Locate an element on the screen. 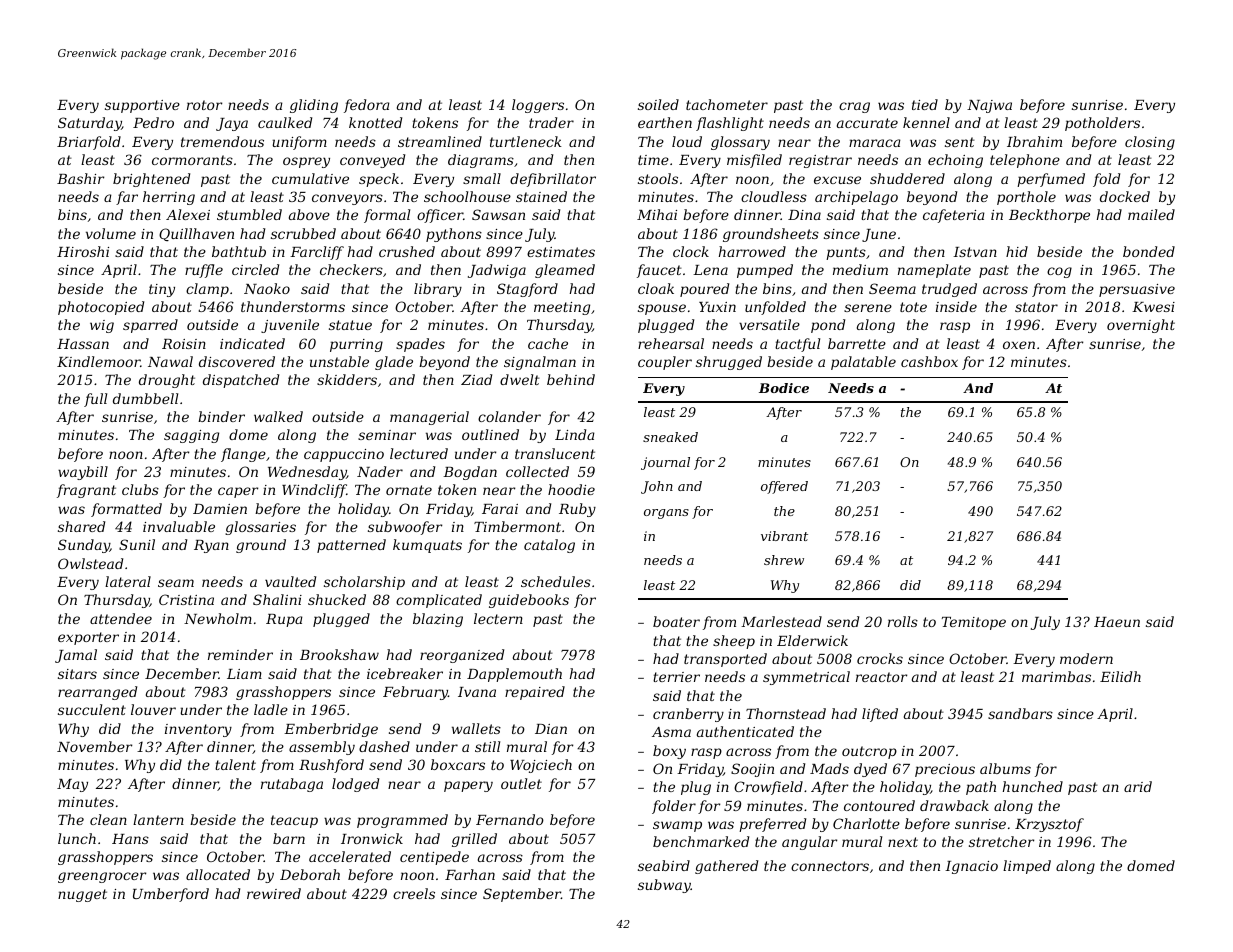 This screenshot has width=1233, height=952. Najwa is located at coordinates (989, 106).
